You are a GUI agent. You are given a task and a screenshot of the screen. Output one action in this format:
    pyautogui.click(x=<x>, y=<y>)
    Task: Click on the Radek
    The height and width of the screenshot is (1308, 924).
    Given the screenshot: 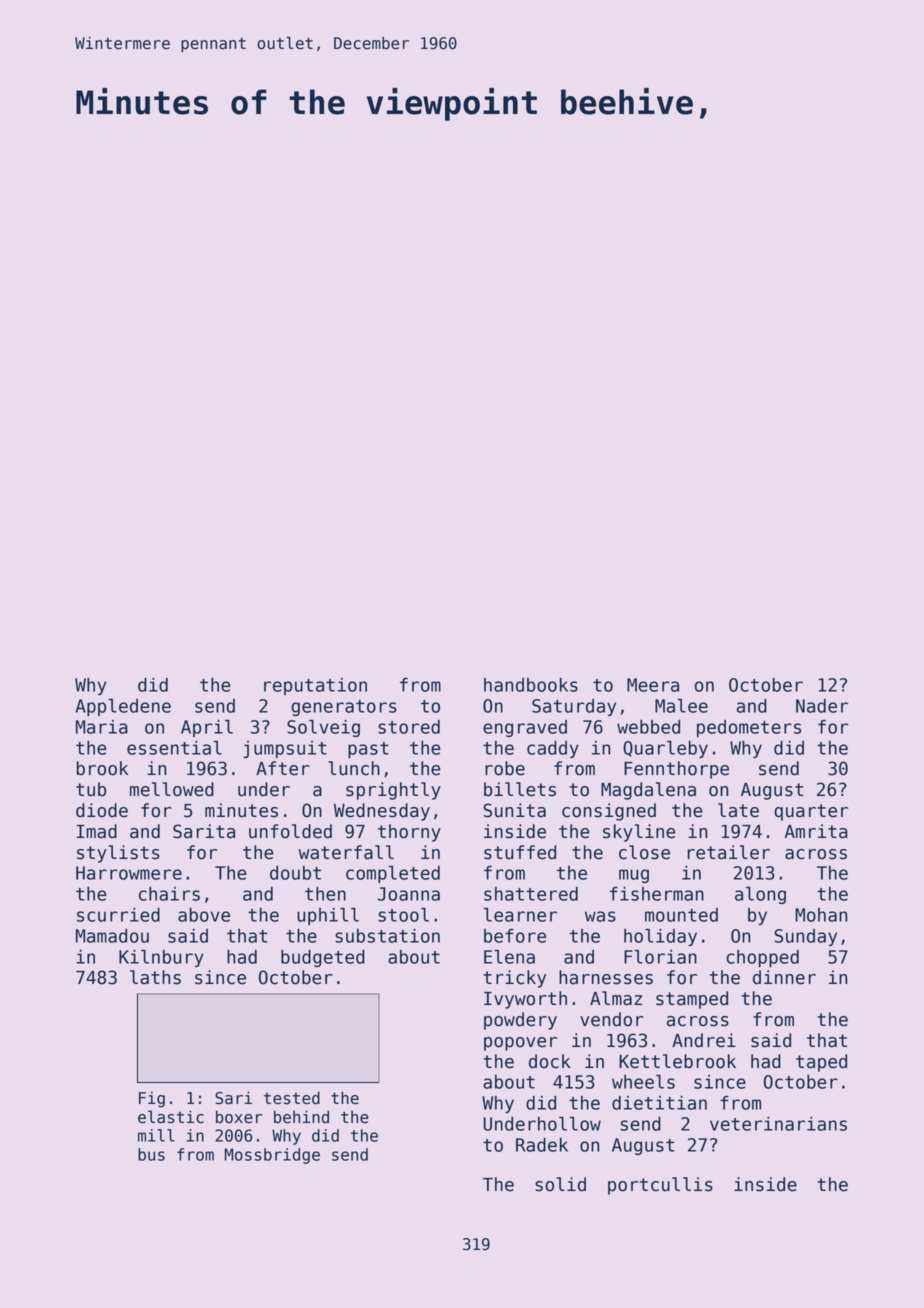 What is the action you would take?
    pyautogui.click(x=542, y=1145)
